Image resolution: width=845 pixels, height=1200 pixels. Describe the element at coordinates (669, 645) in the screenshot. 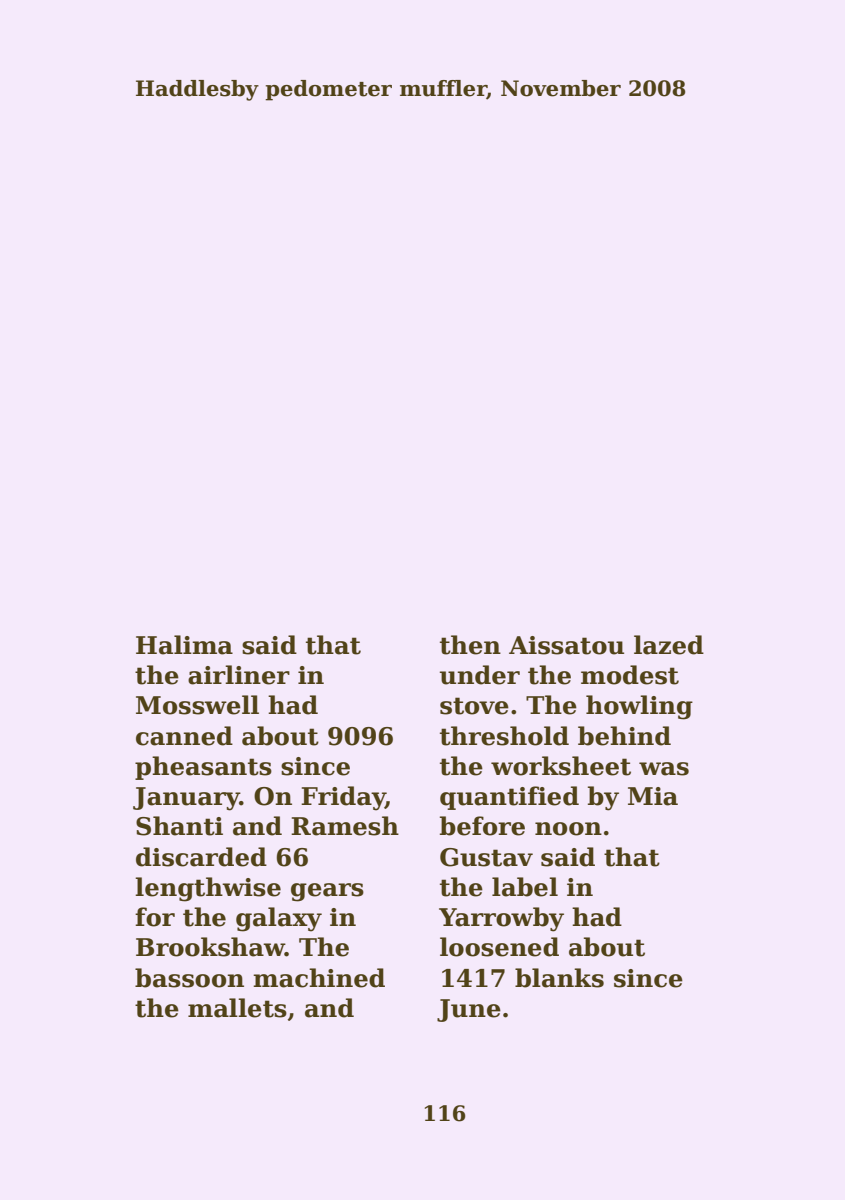

I see `lazed` at that location.
